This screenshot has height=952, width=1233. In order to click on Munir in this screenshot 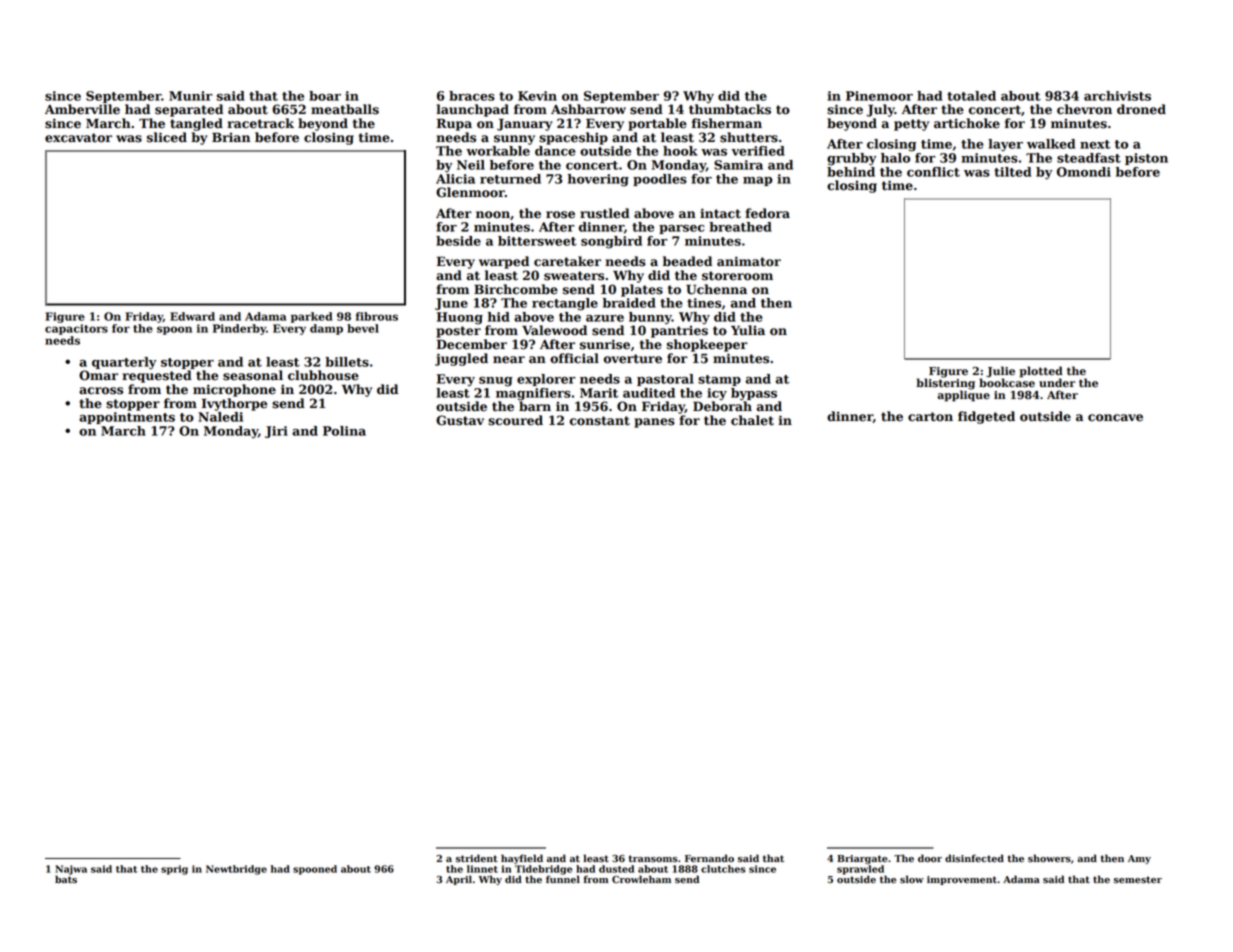, I will do `click(190, 96)`.
